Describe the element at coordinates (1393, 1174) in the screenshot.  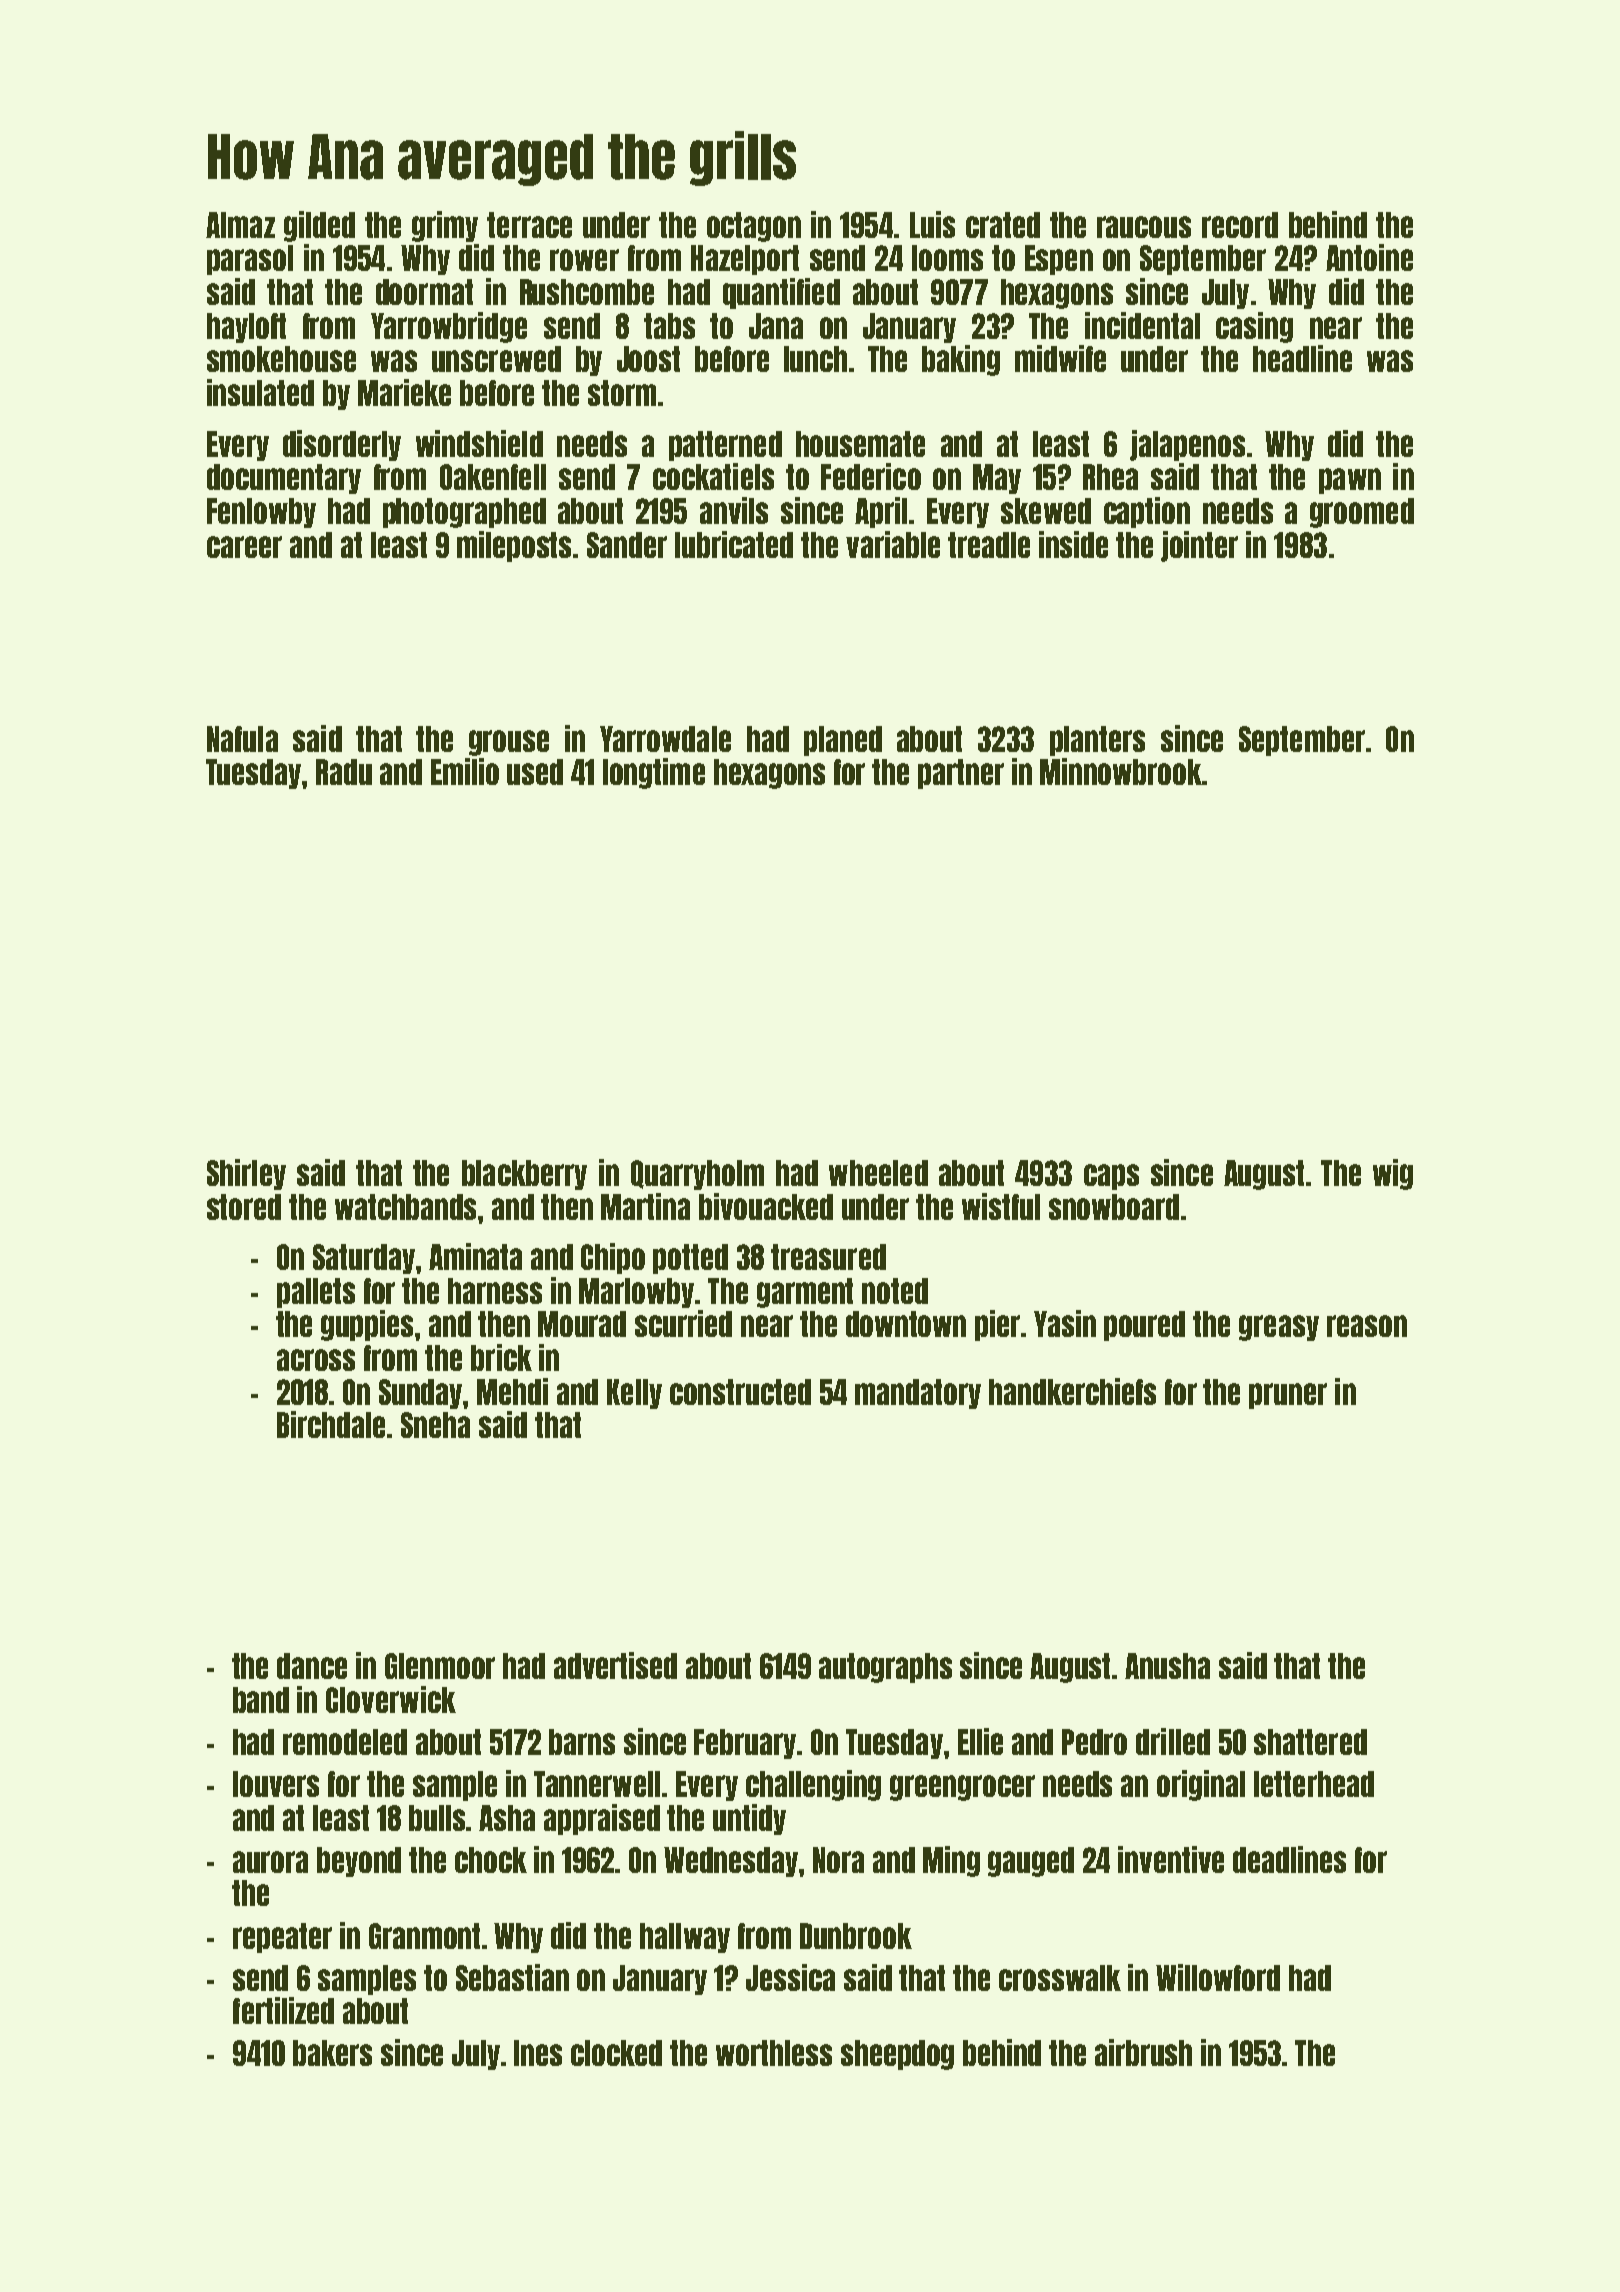
I see `wig` at that location.
